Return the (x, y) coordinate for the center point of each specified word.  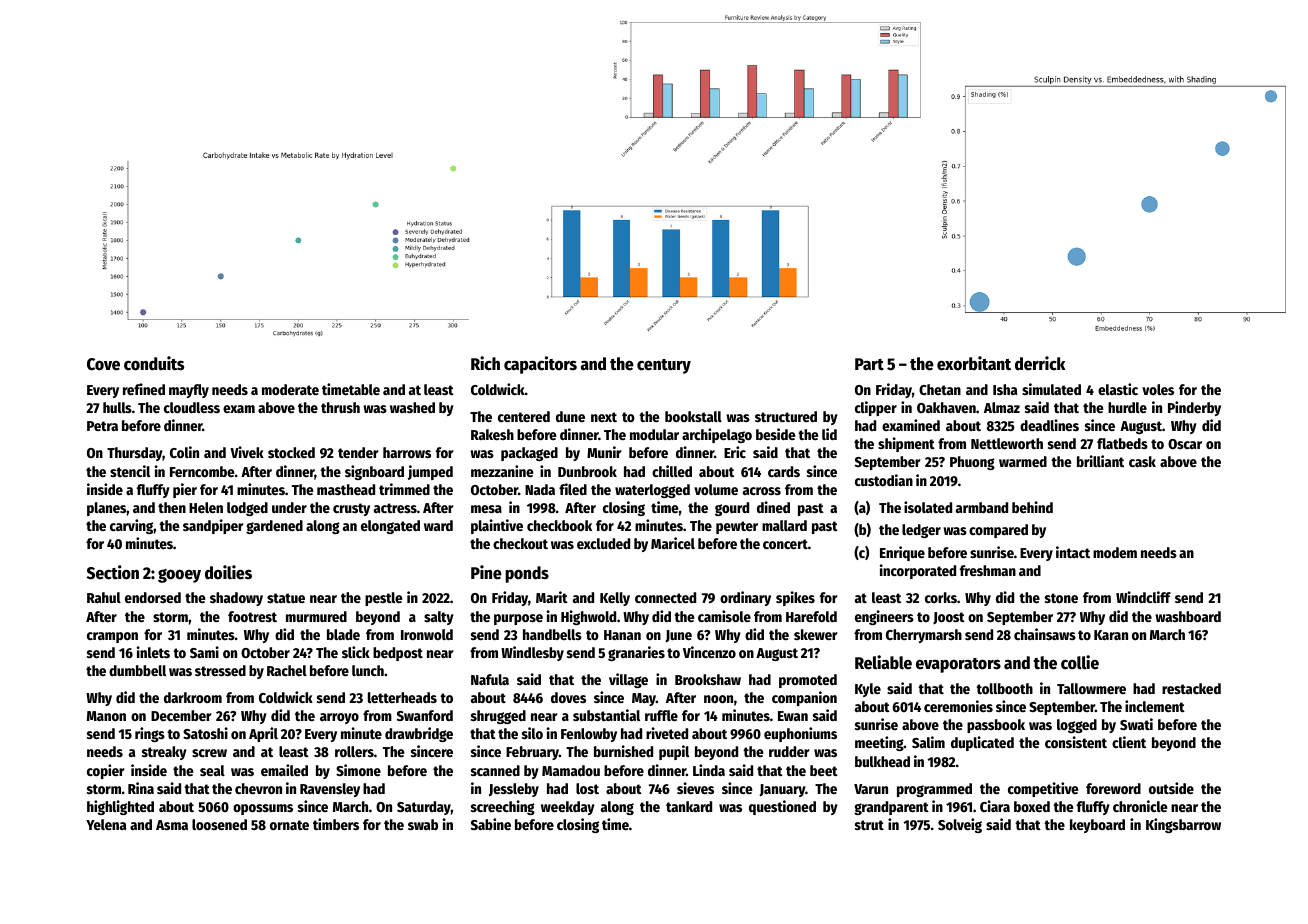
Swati (1136, 724)
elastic (1118, 389)
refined (144, 389)
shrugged (498, 717)
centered (524, 416)
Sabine (491, 824)
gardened (274, 527)
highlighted (120, 807)
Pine (486, 572)
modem (1115, 552)
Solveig (960, 825)
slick (356, 652)
